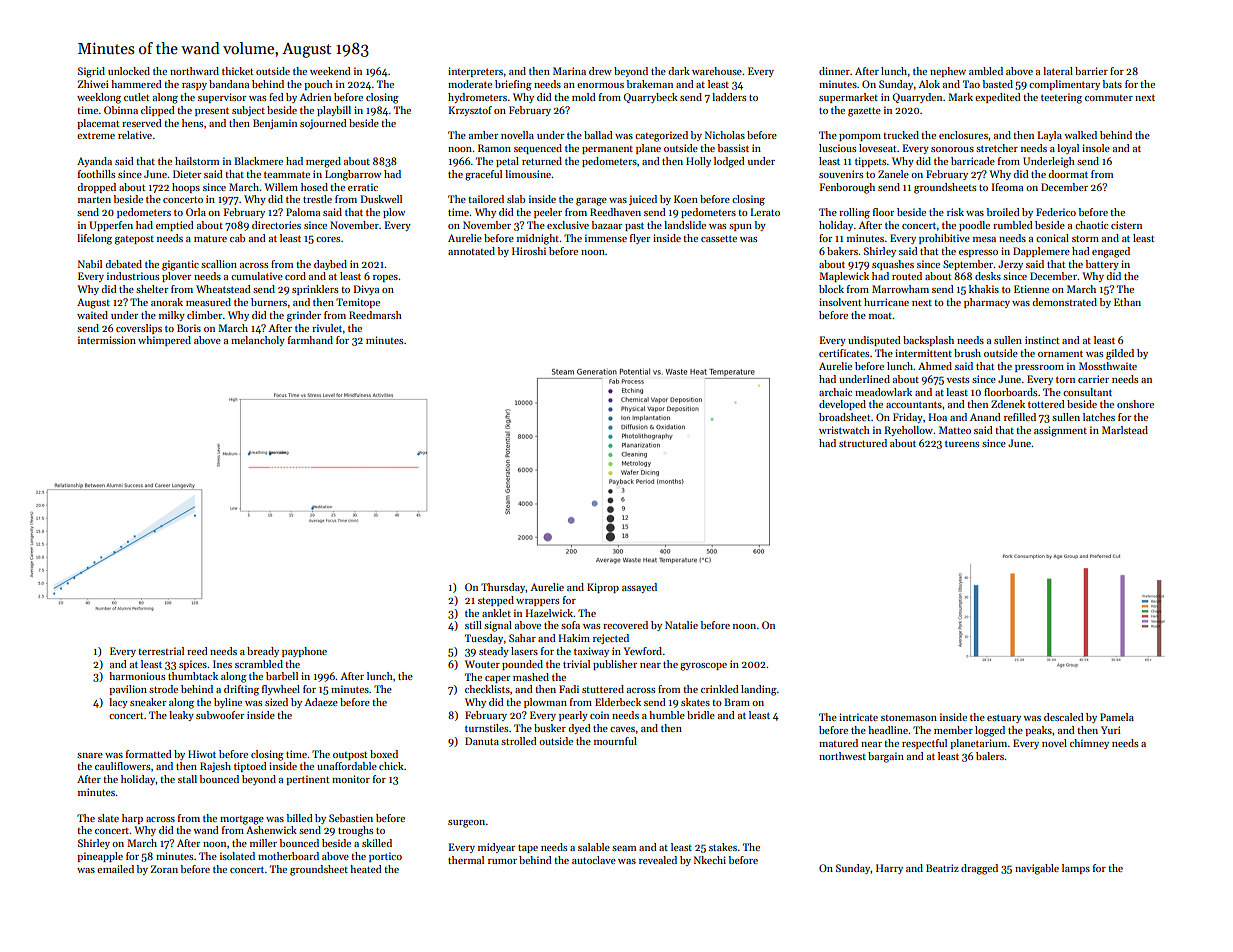 The width and height of the document is (1233, 952). What do you see at coordinates (844, 353) in the document?
I see `certificates` at bounding box center [844, 353].
